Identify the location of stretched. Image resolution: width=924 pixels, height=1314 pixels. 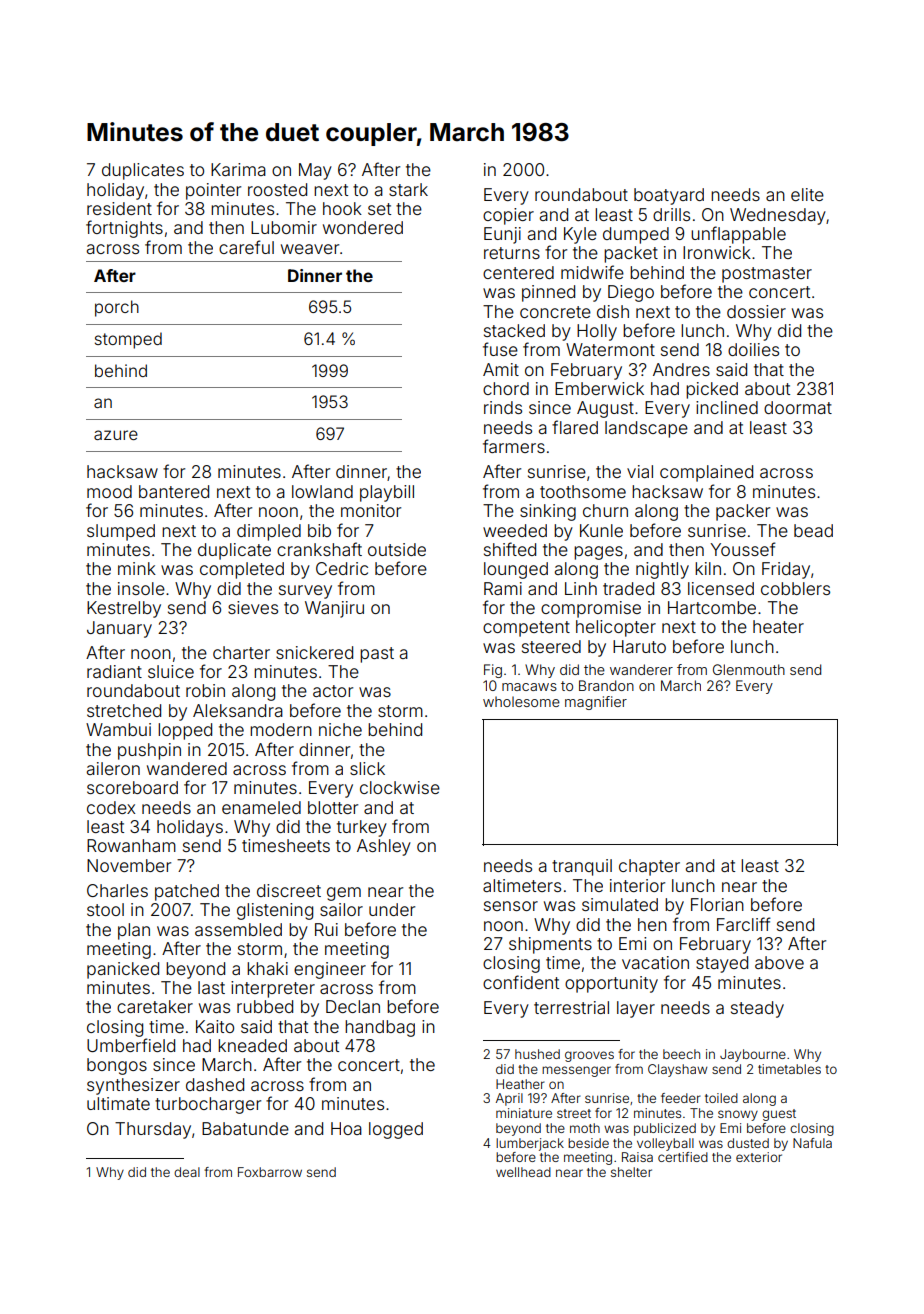
(124, 710).
